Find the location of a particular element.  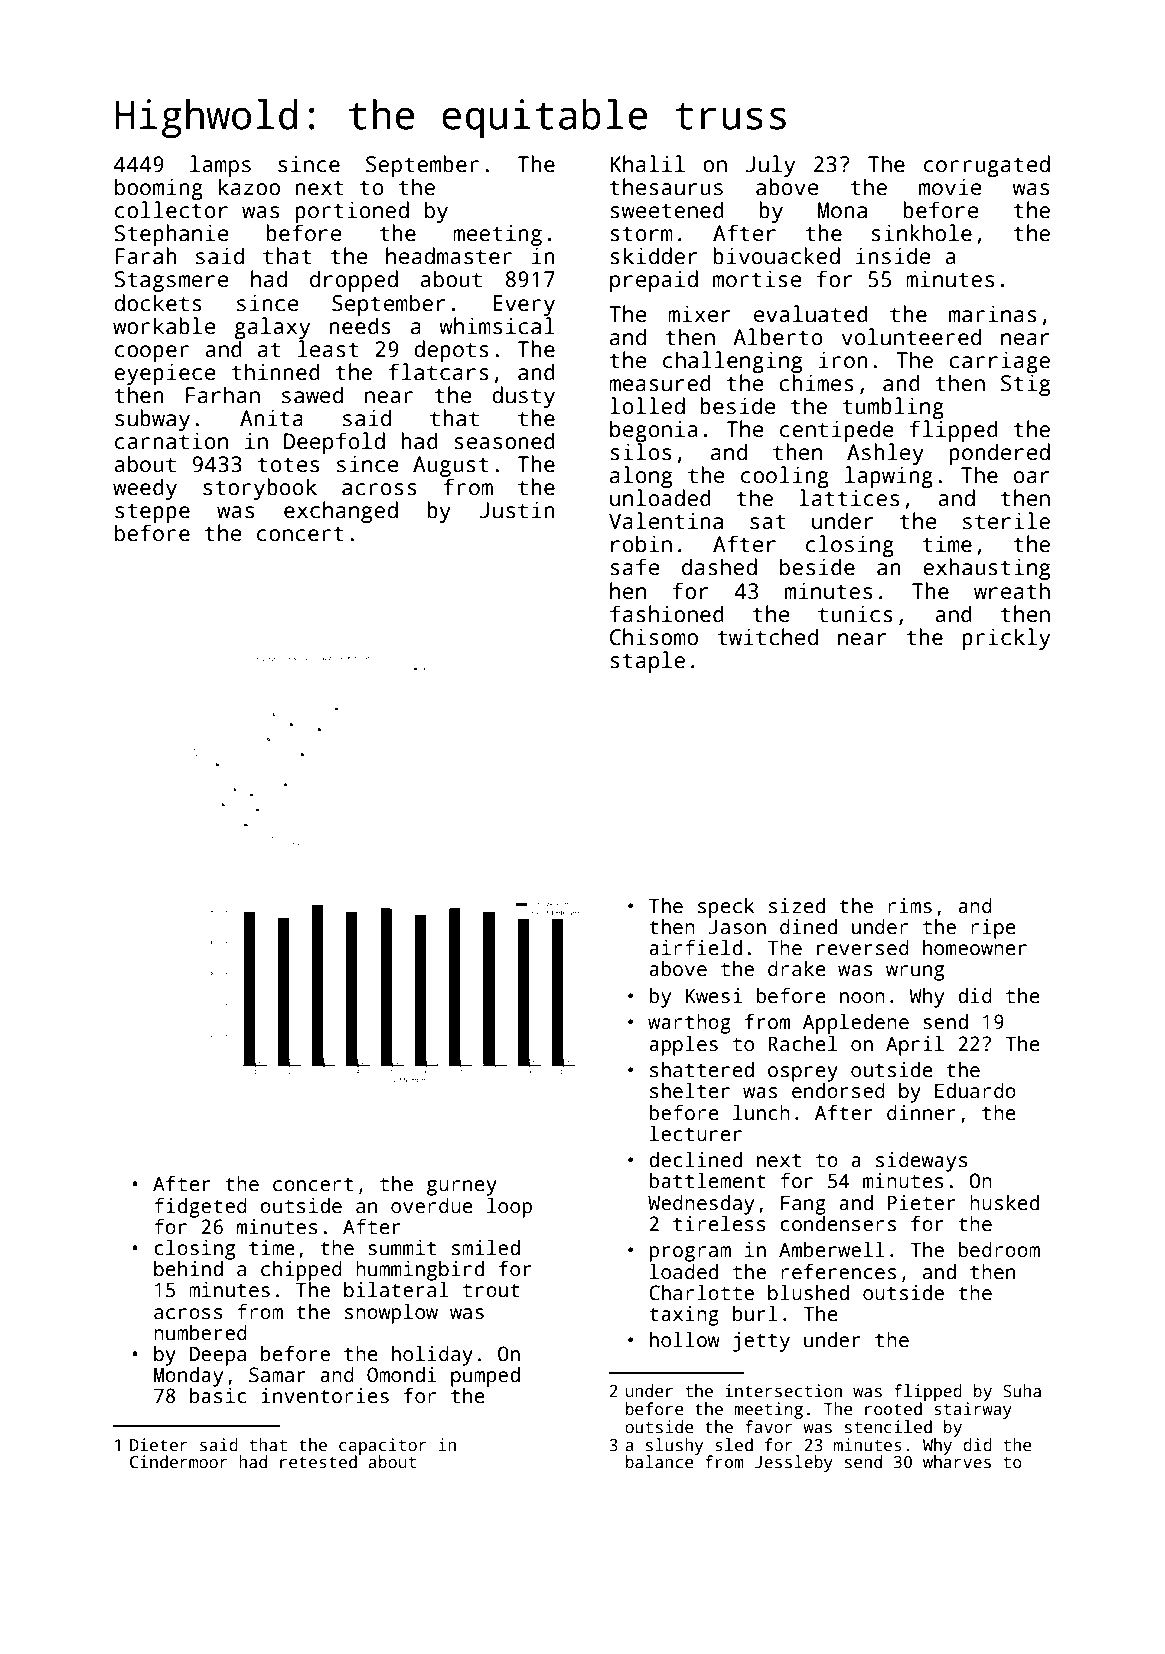

overdue is located at coordinates (432, 1206).
